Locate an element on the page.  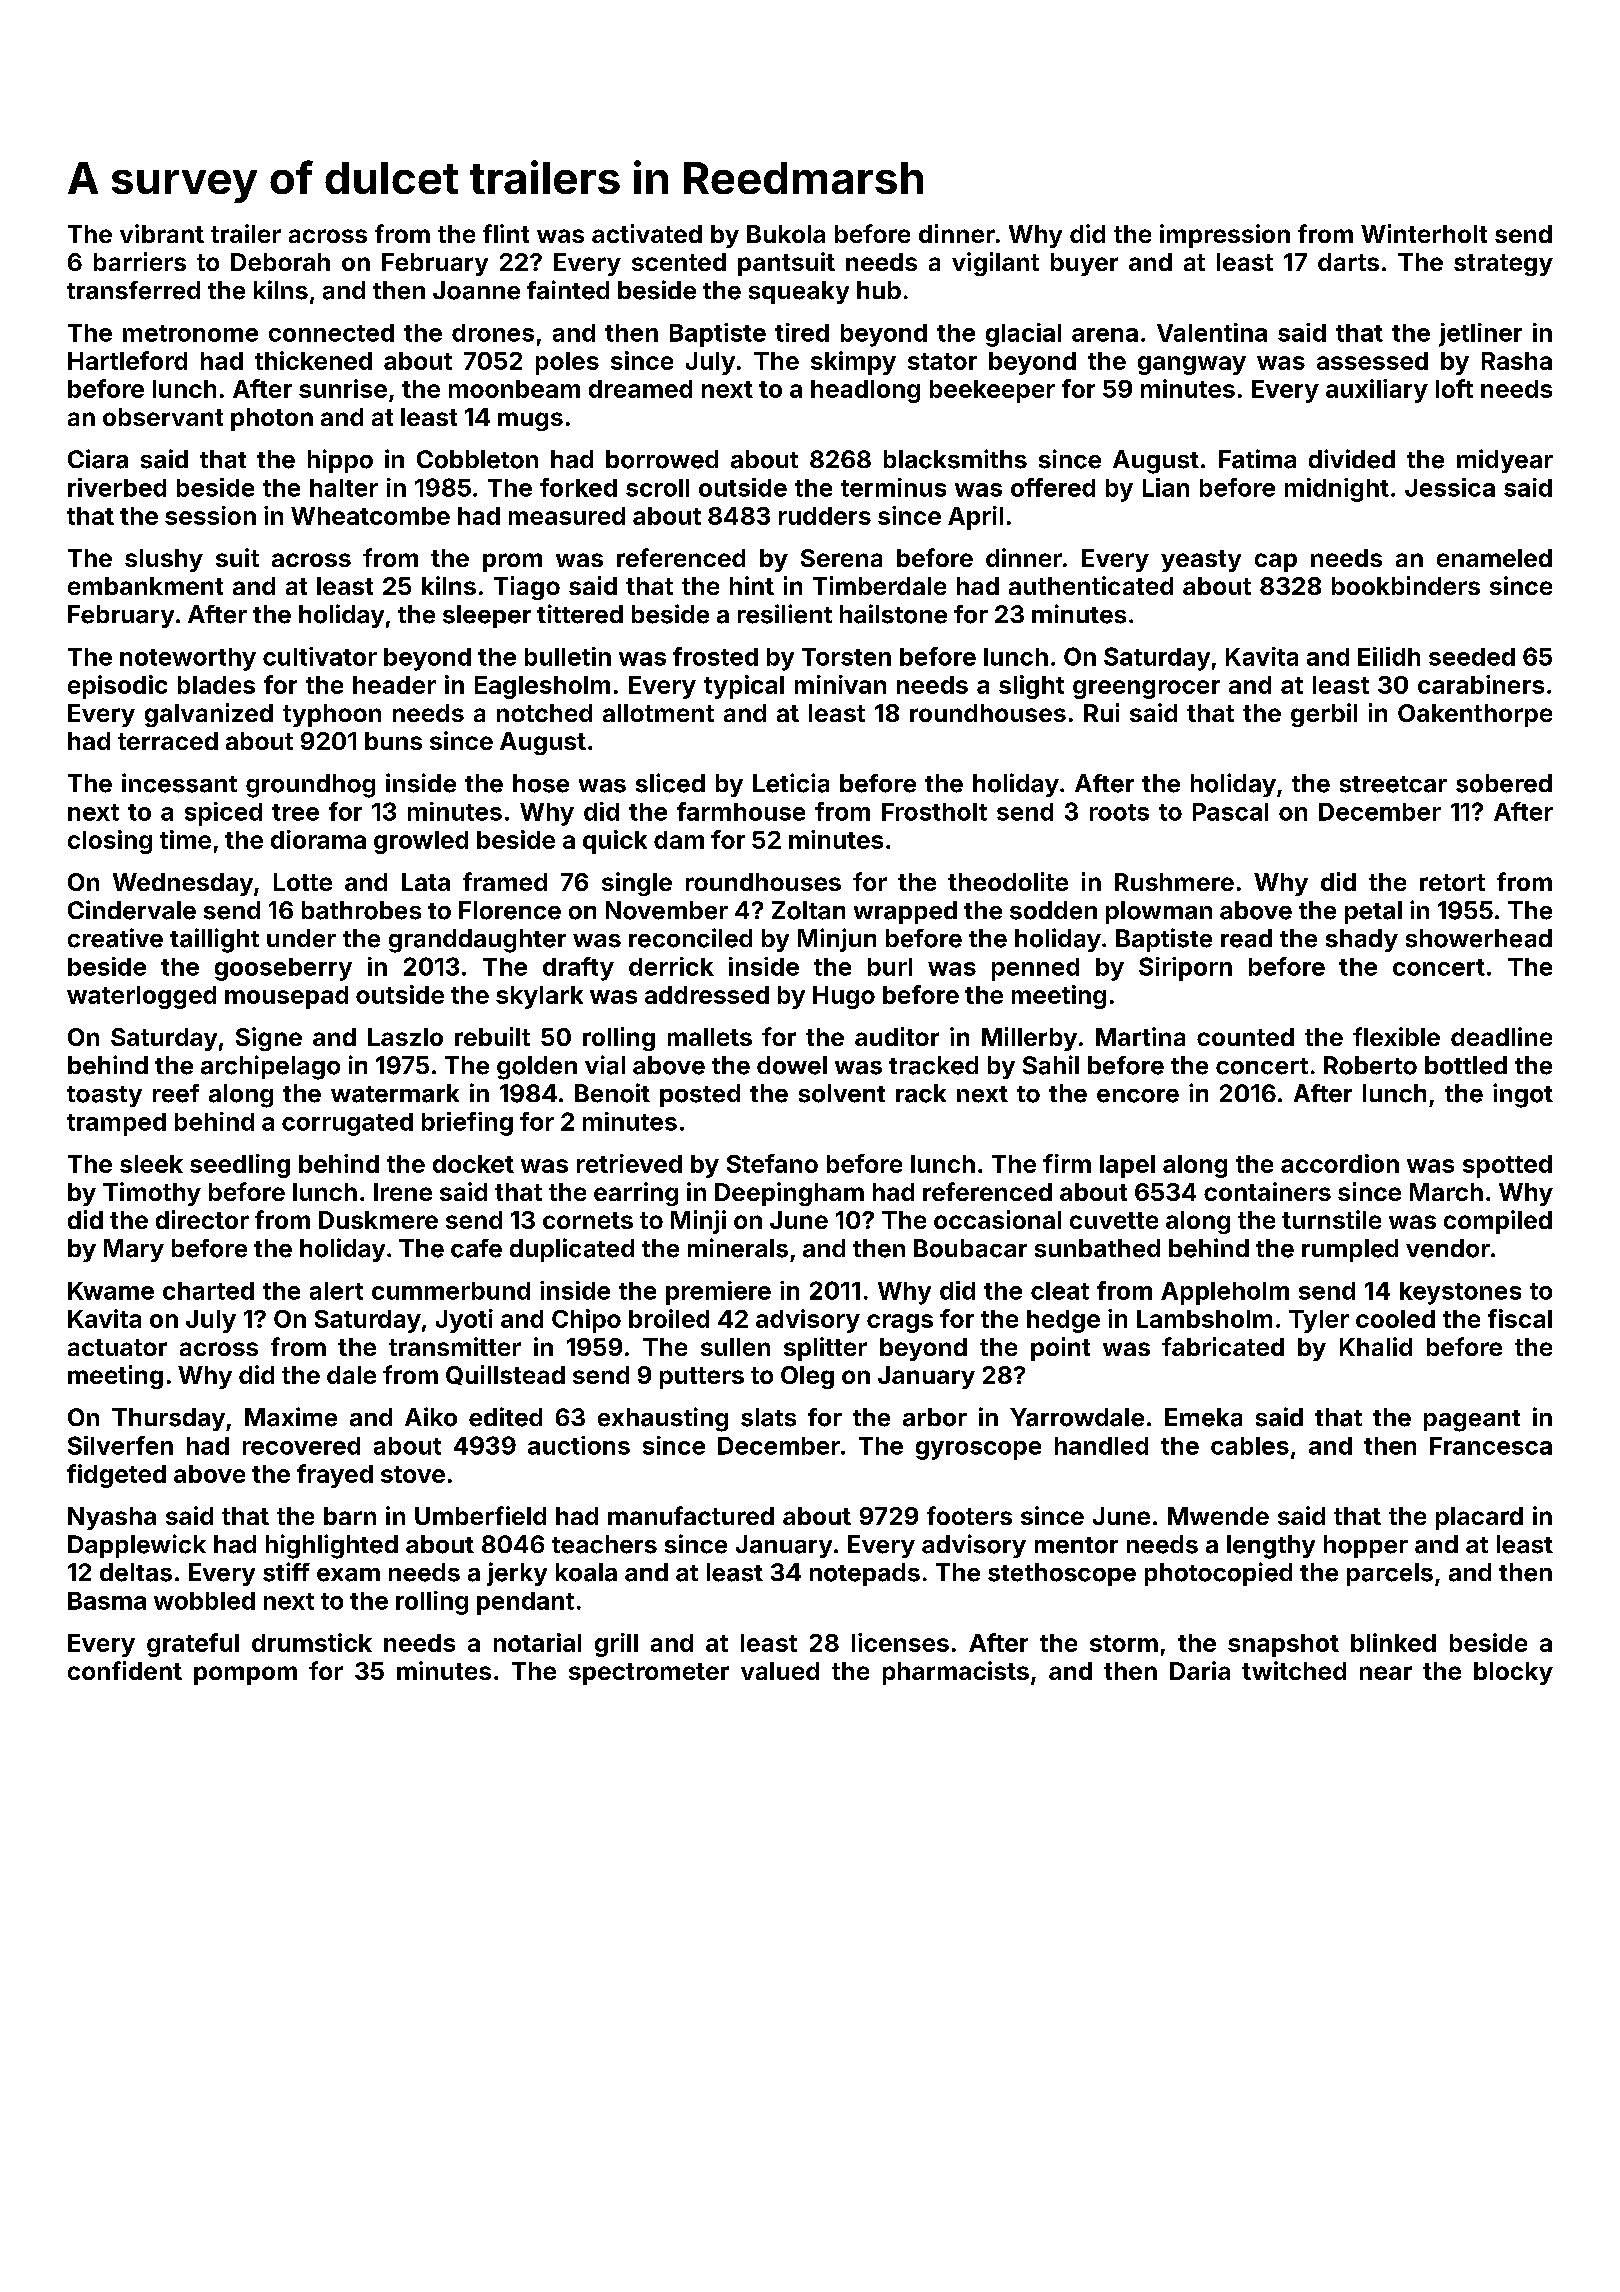
pompom is located at coordinates (245, 1675).
